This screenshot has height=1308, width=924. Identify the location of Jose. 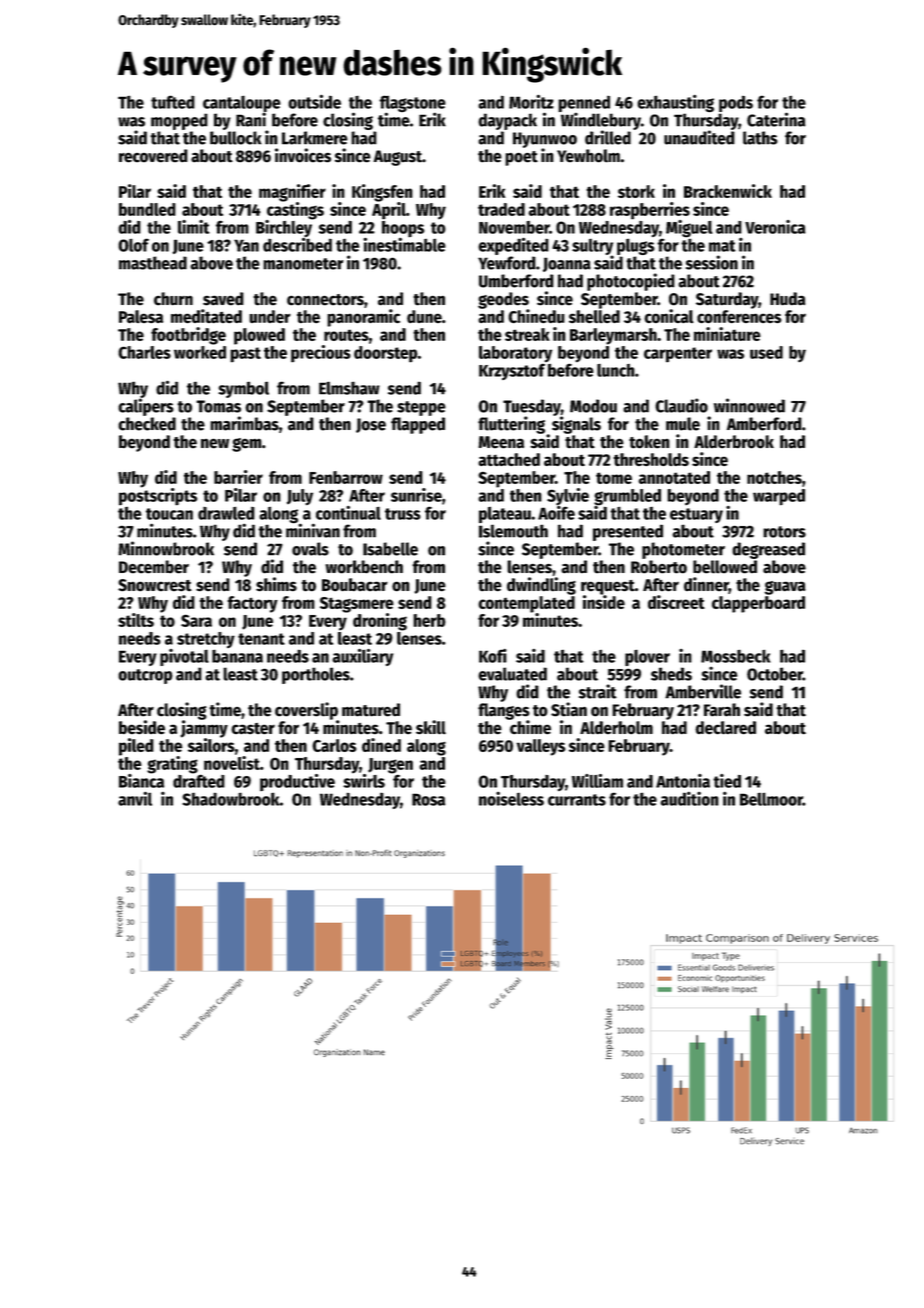
(371, 425).
